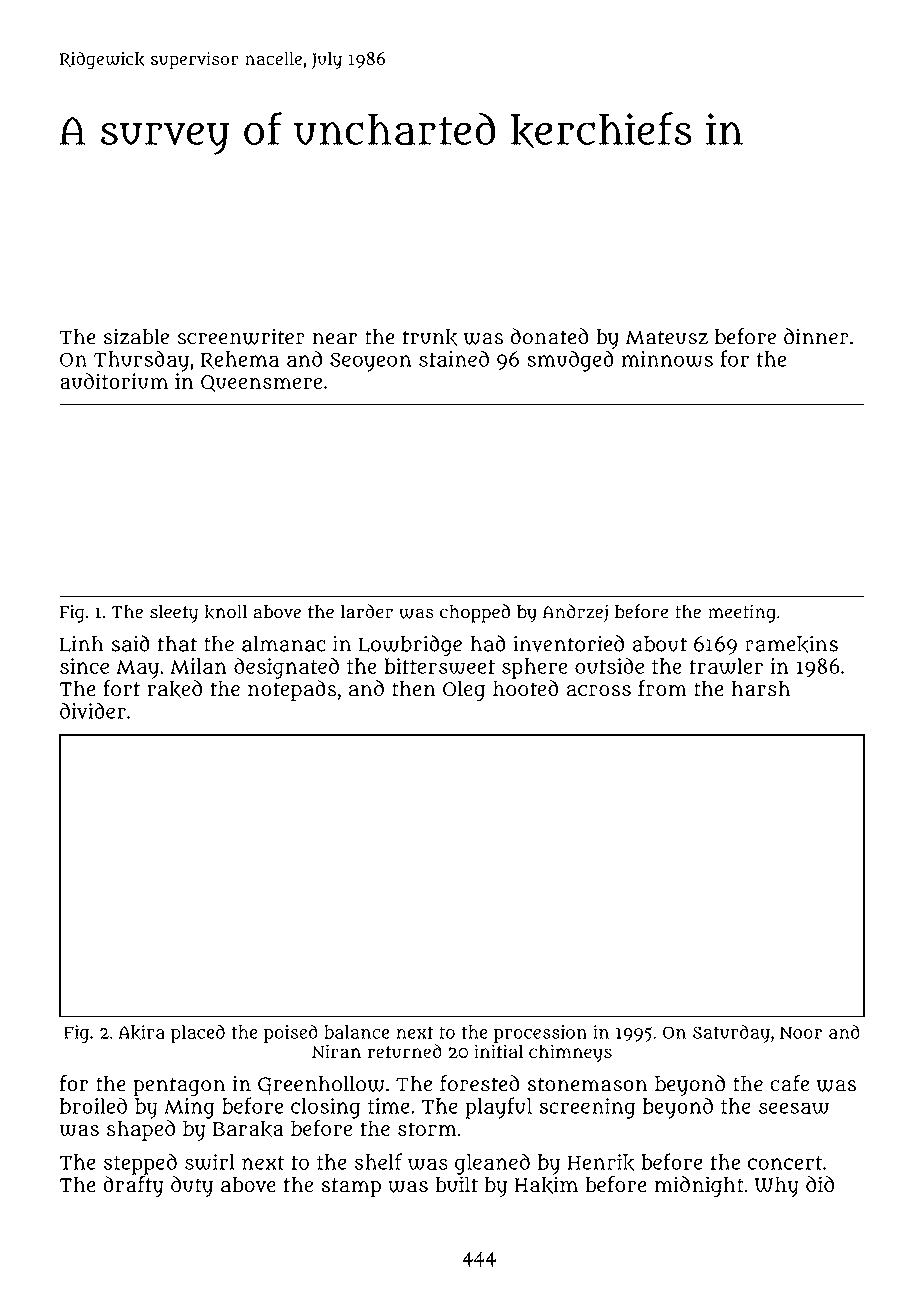  What do you see at coordinates (140, 1164) in the page?
I see `stepped` at bounding box center [140, 1164].
